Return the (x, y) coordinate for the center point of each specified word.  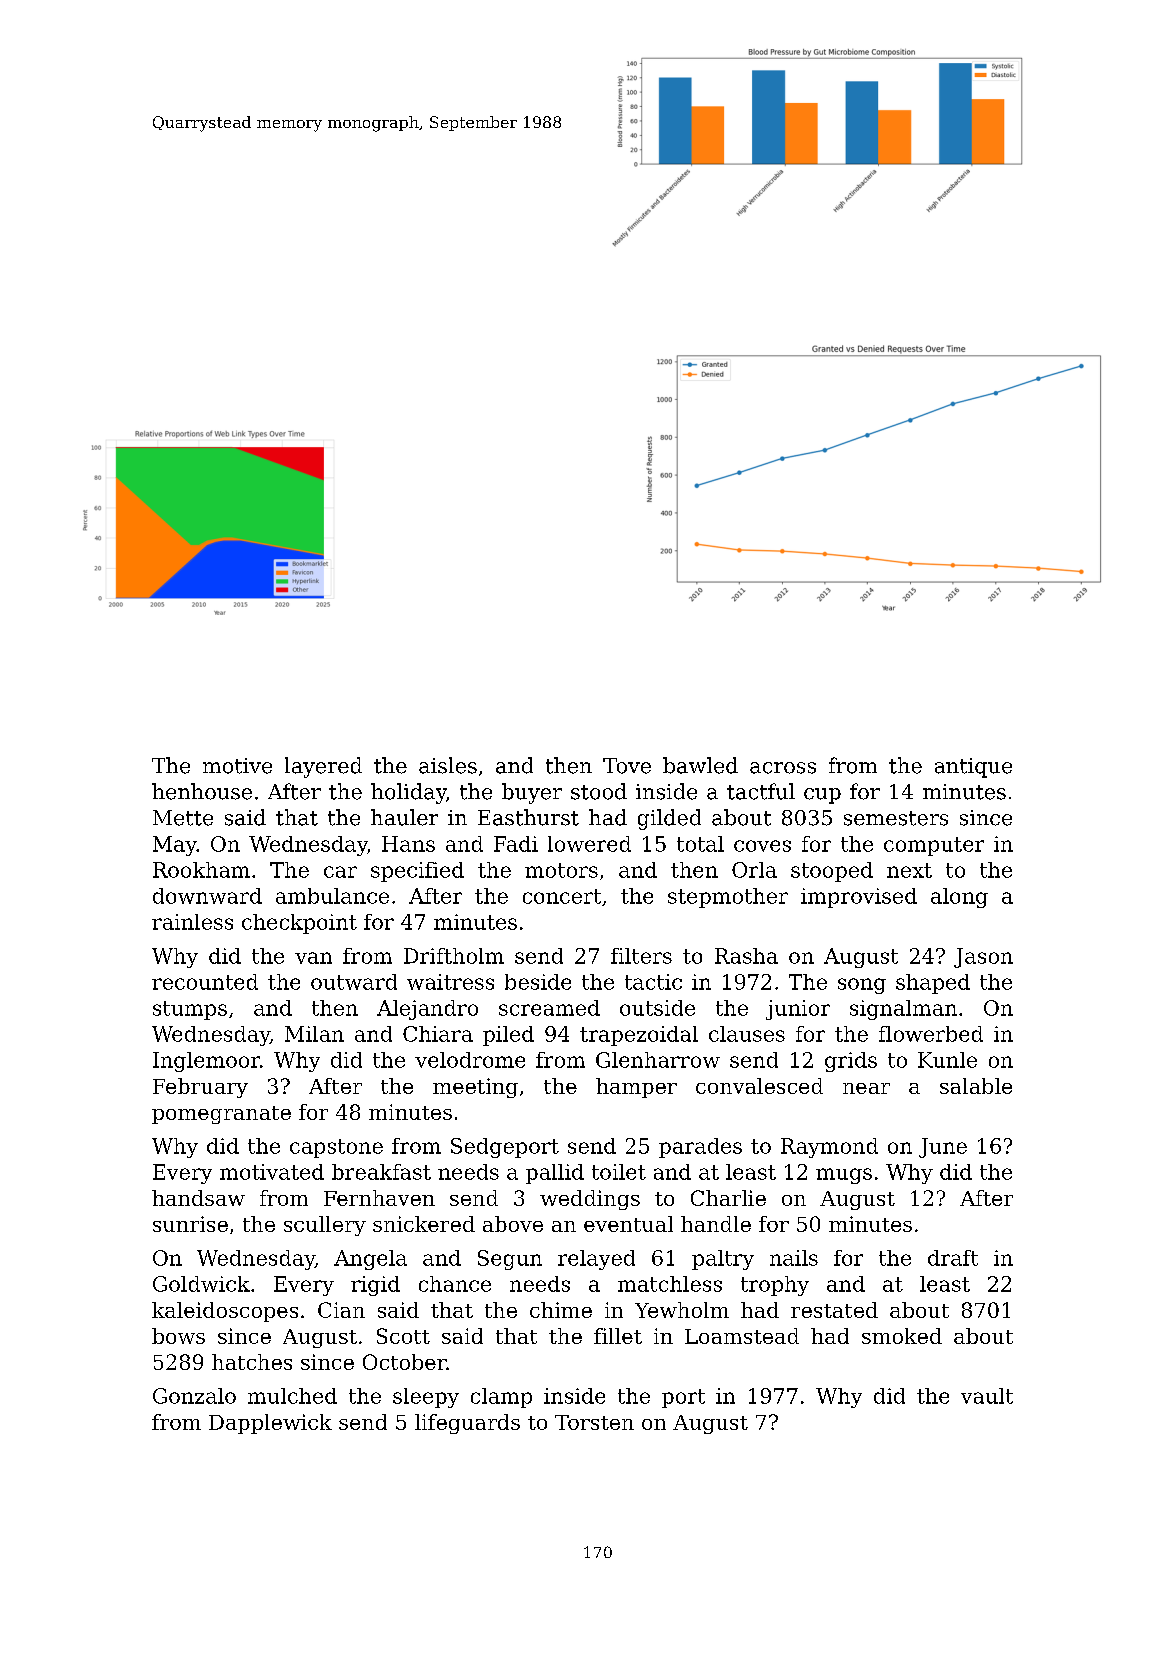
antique (973, 768)
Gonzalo (194, 1396)
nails (794, 1258)
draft (953, 1258)
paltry (723, 1260)
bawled (700, 765)
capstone (336, 1148)
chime (561, 1310)
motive (237, 766)
